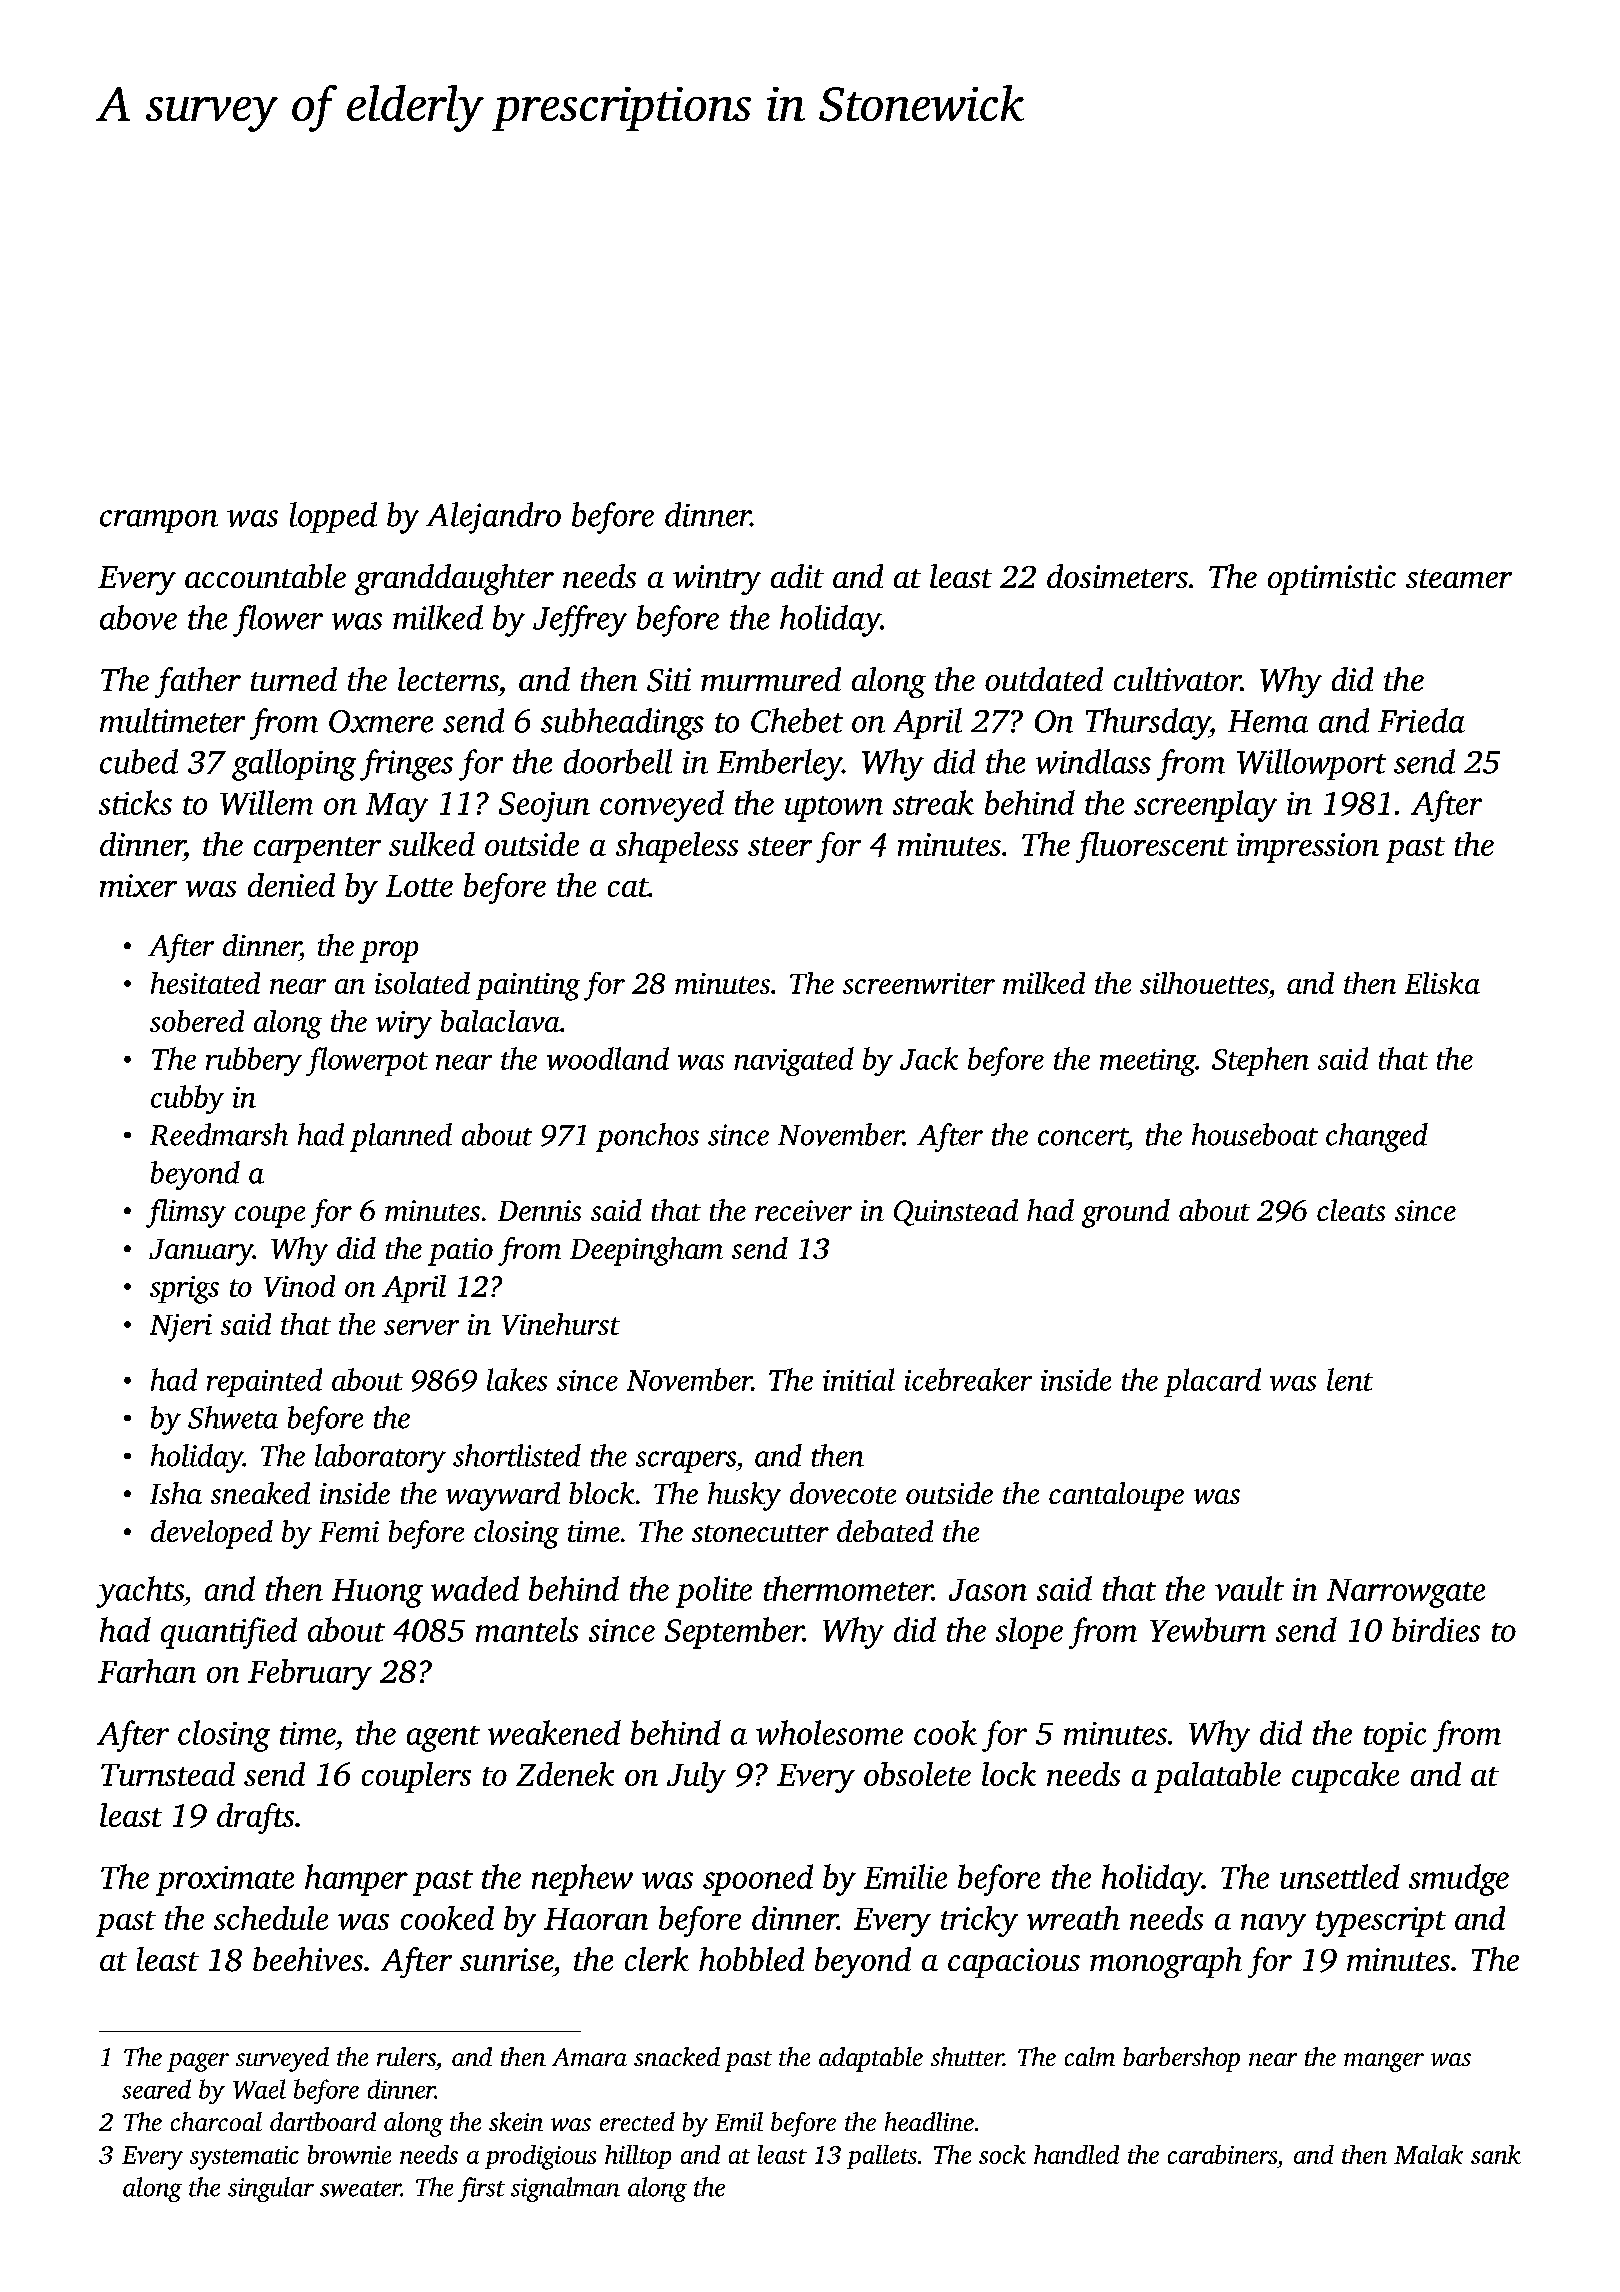 Image resolution: width=1620 pixels, height=2292 pixels. Describe the element at coordinates (1082, 1137) in the page. I see `concert` at that location.
